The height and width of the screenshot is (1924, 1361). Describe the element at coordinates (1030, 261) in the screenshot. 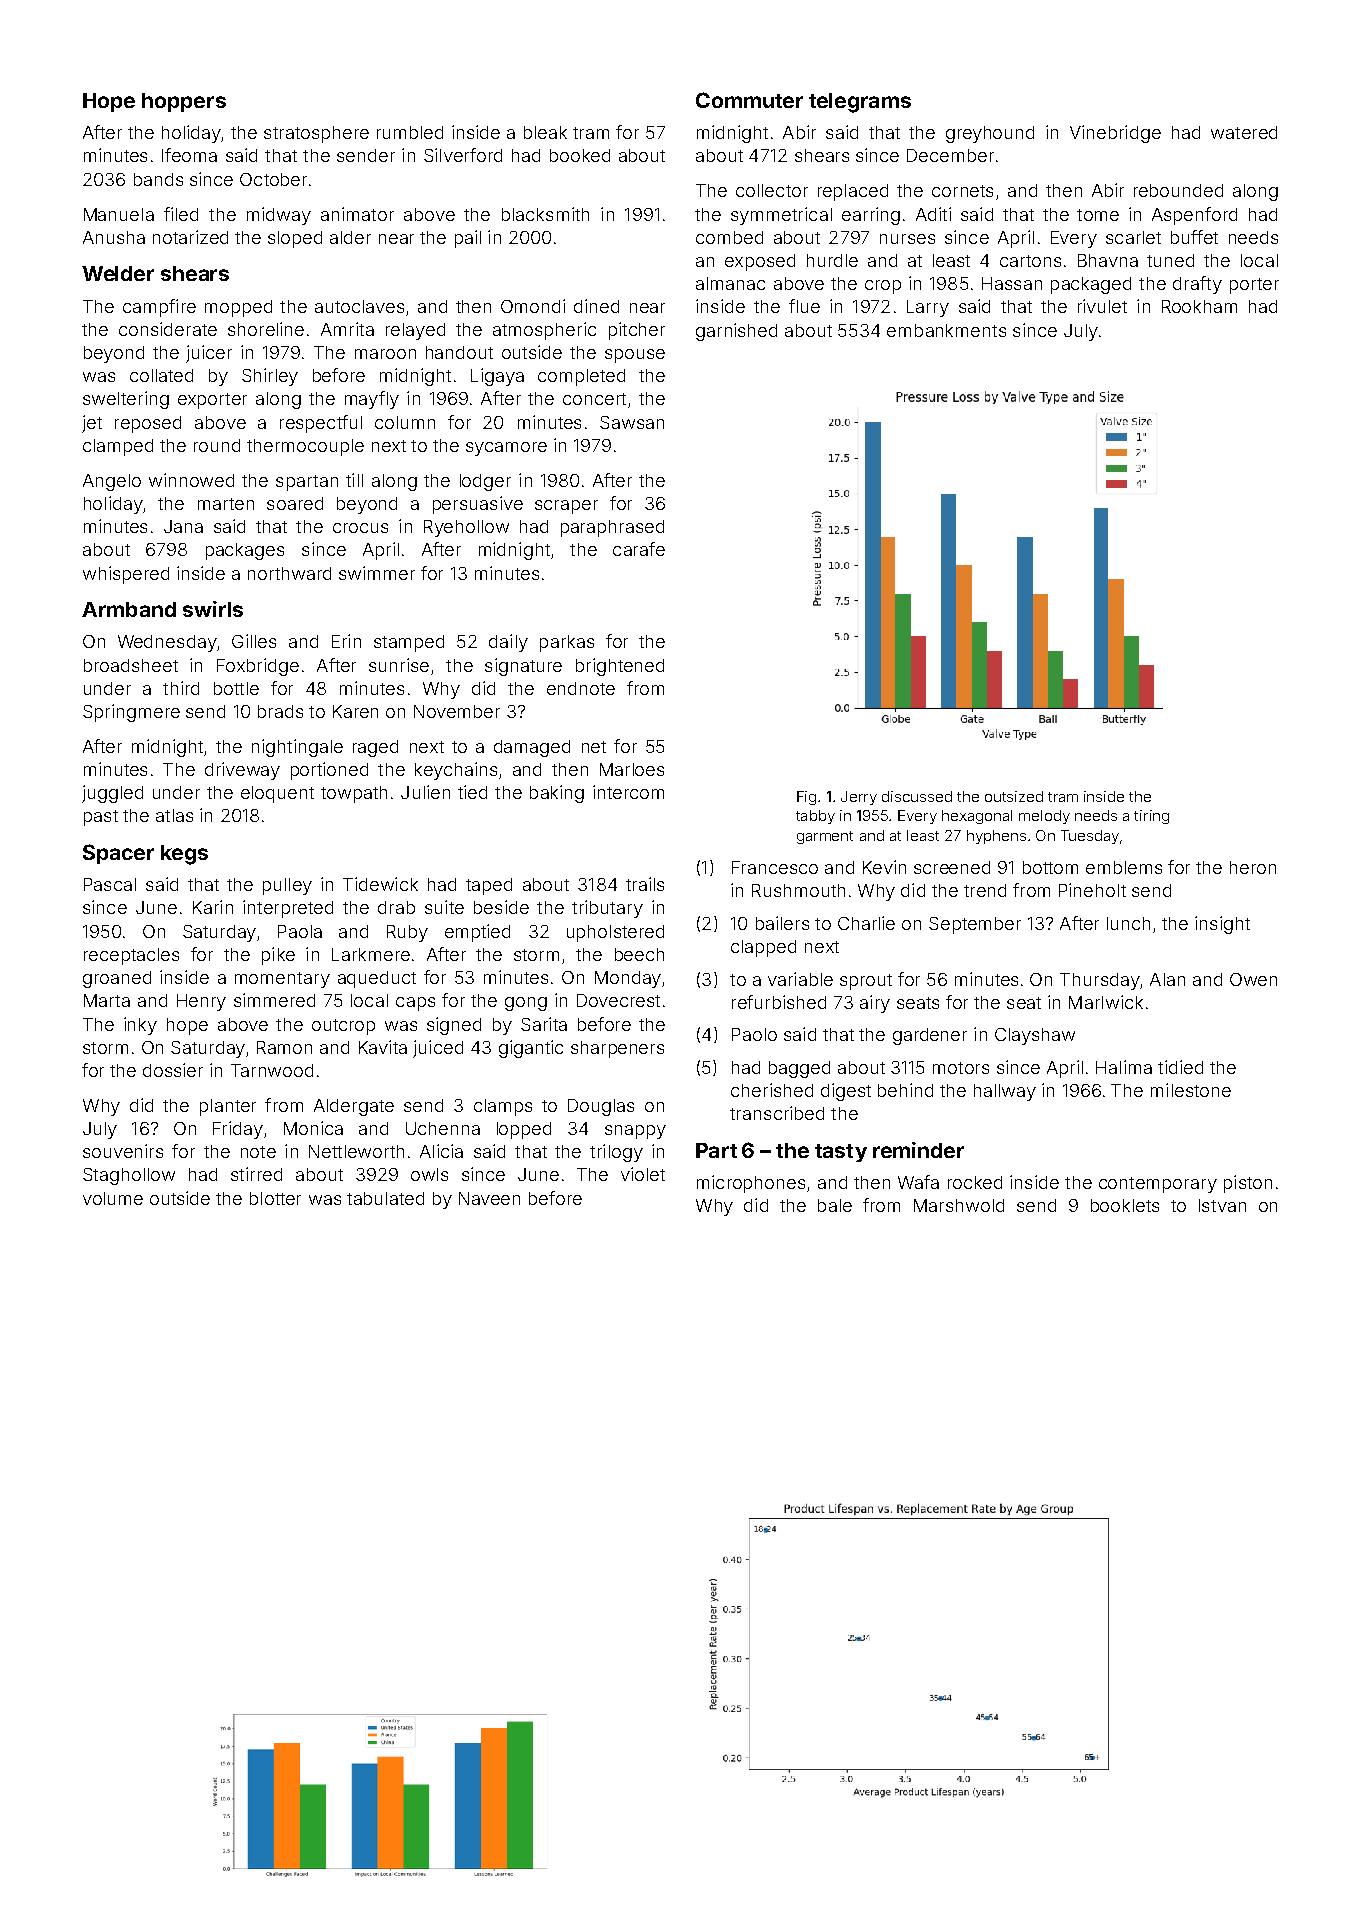

I see `cartons` at that location.
